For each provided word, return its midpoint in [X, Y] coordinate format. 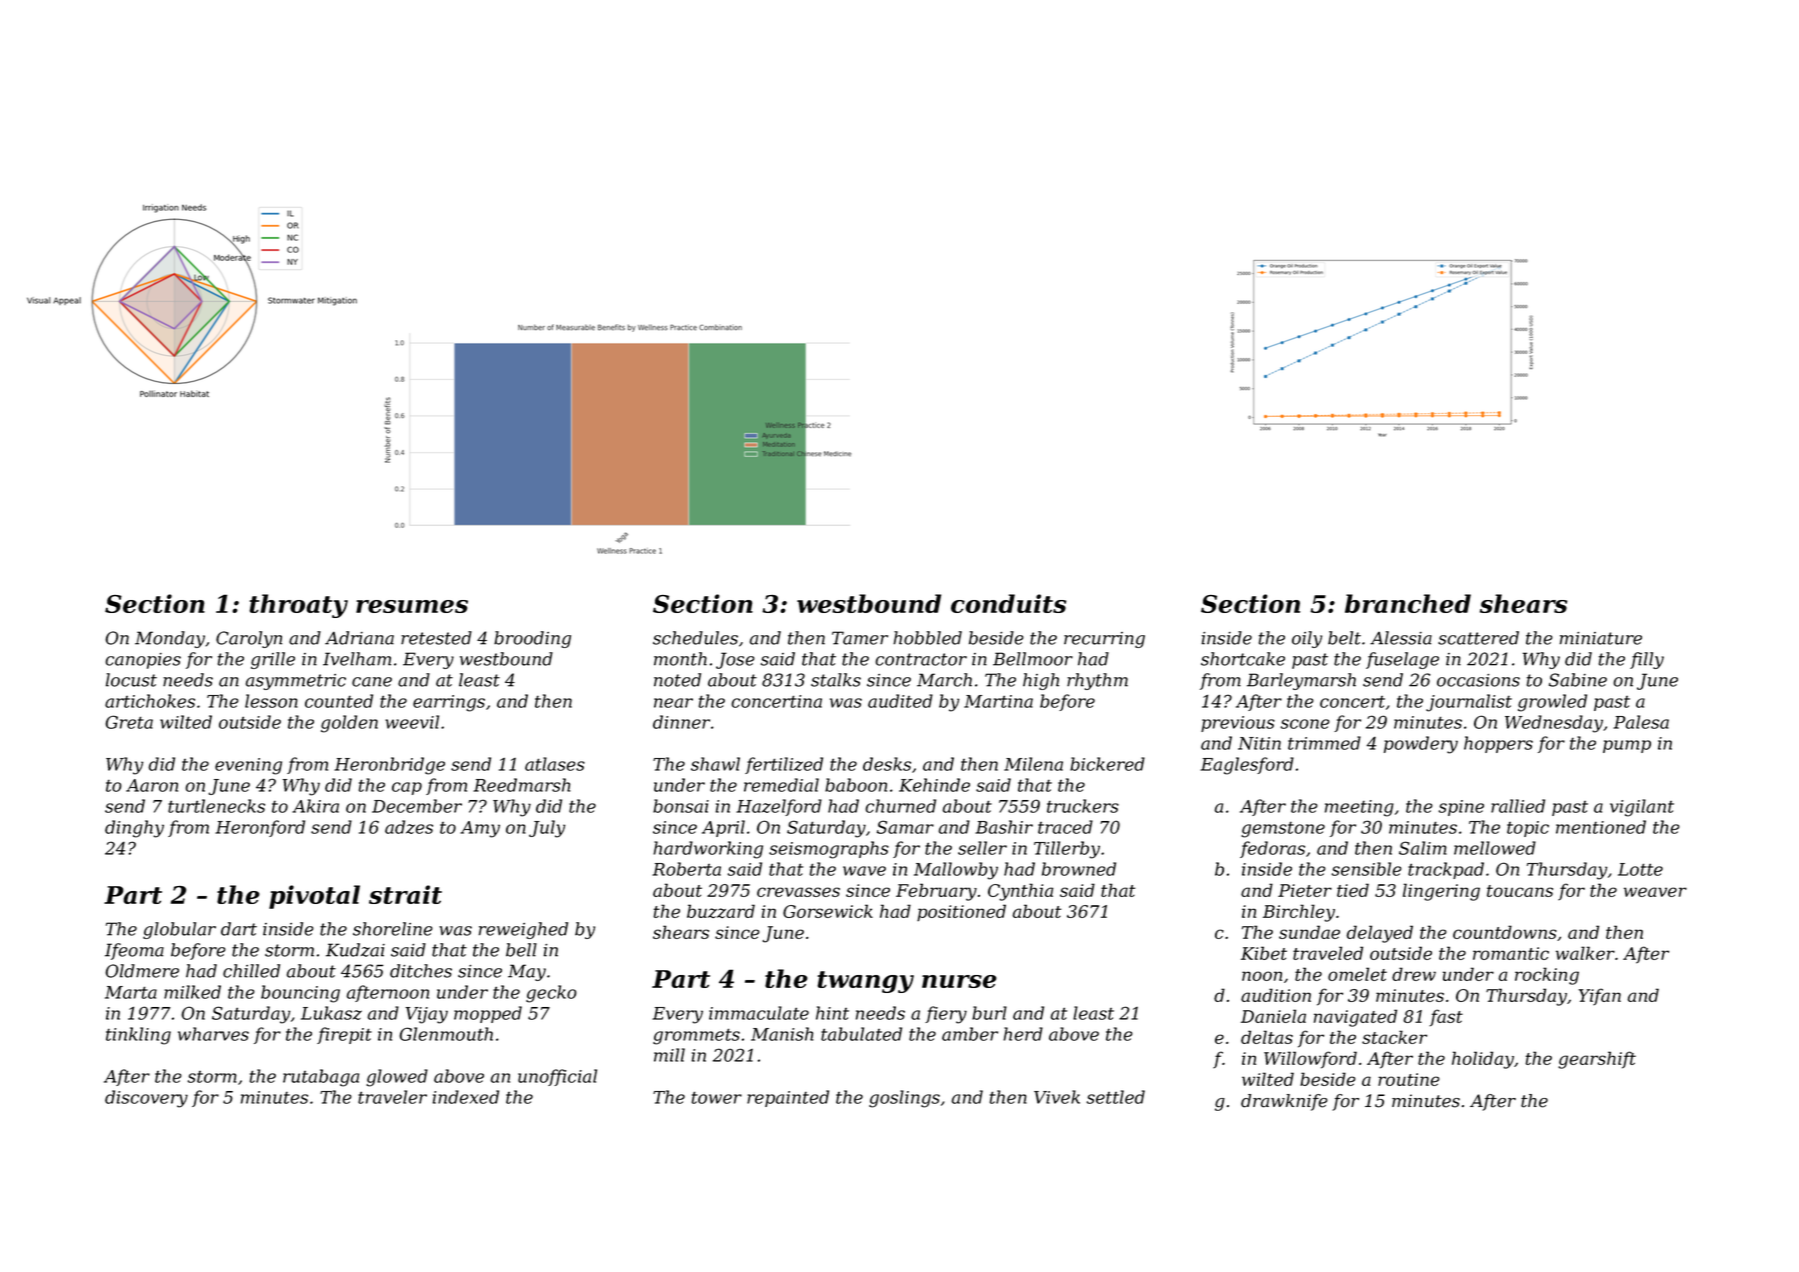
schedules [695, 638]
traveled [1328, 953]
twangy [865, 982]
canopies [143, 661]
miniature [1601, 638]
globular [179, 930]
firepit [344, 1035]
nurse [959, 981]
